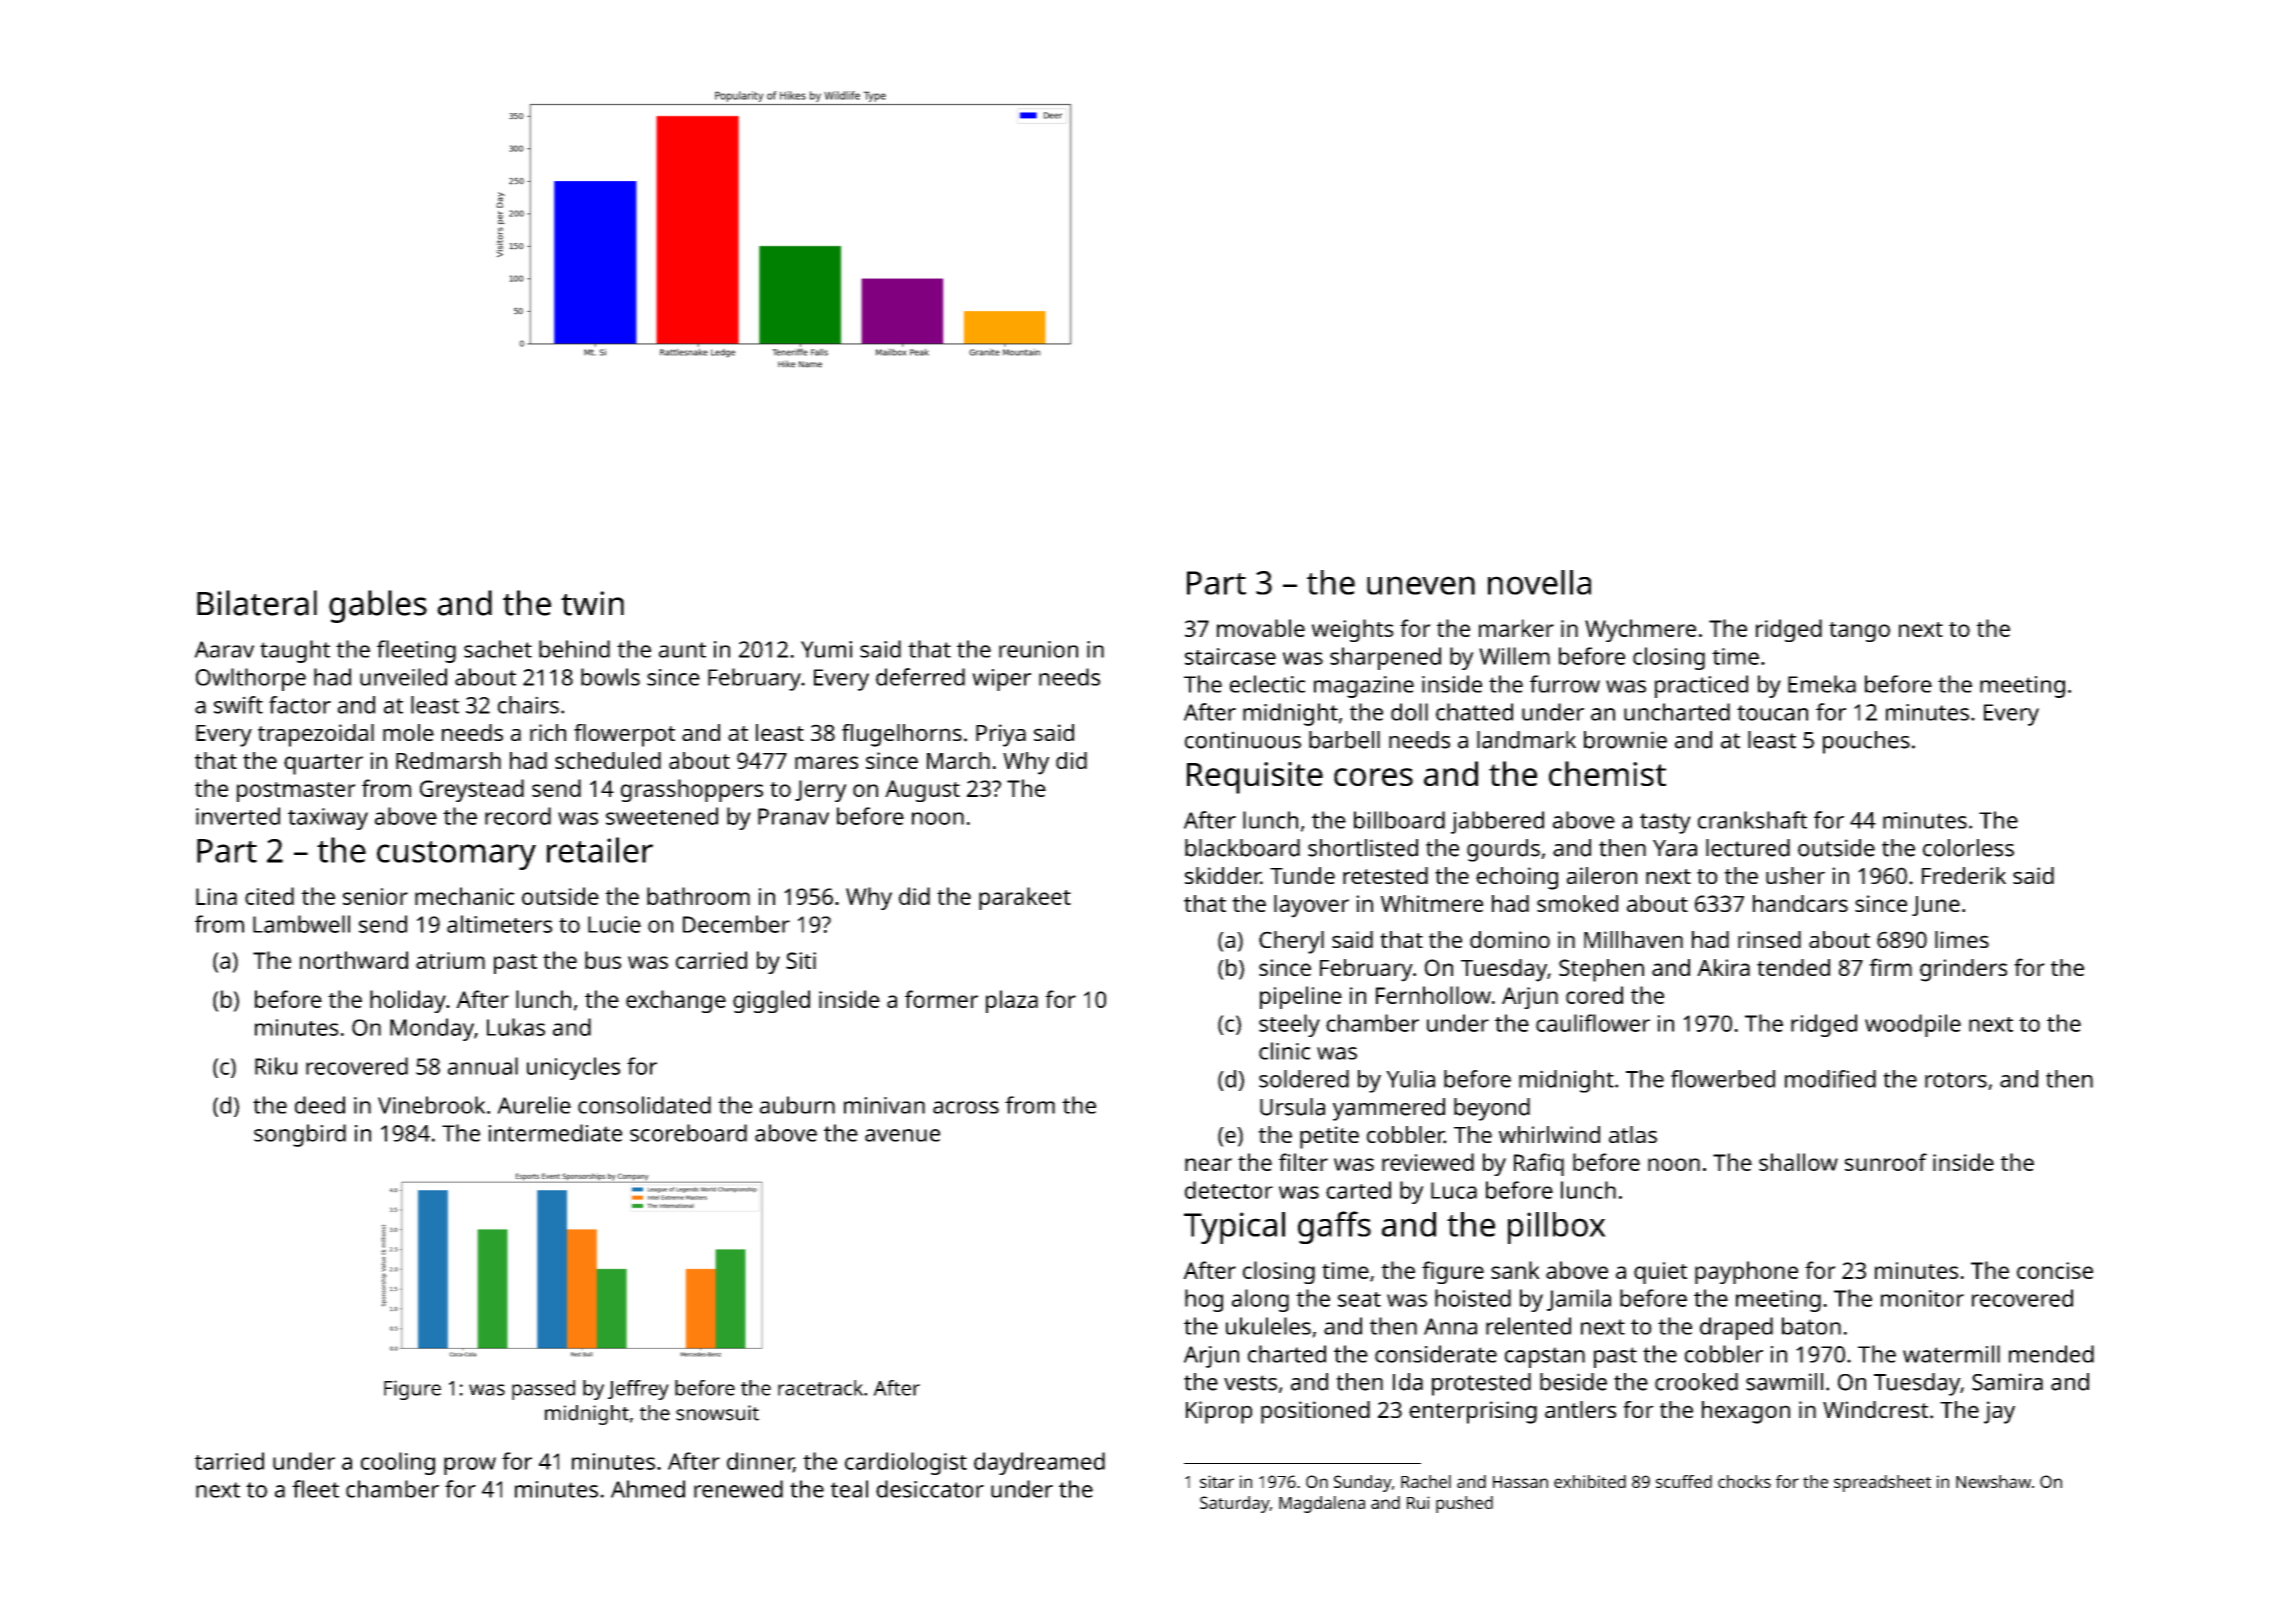 The height and width of the document is (1620, 2292). I want to click on pipeline, so click(1301, 997).
